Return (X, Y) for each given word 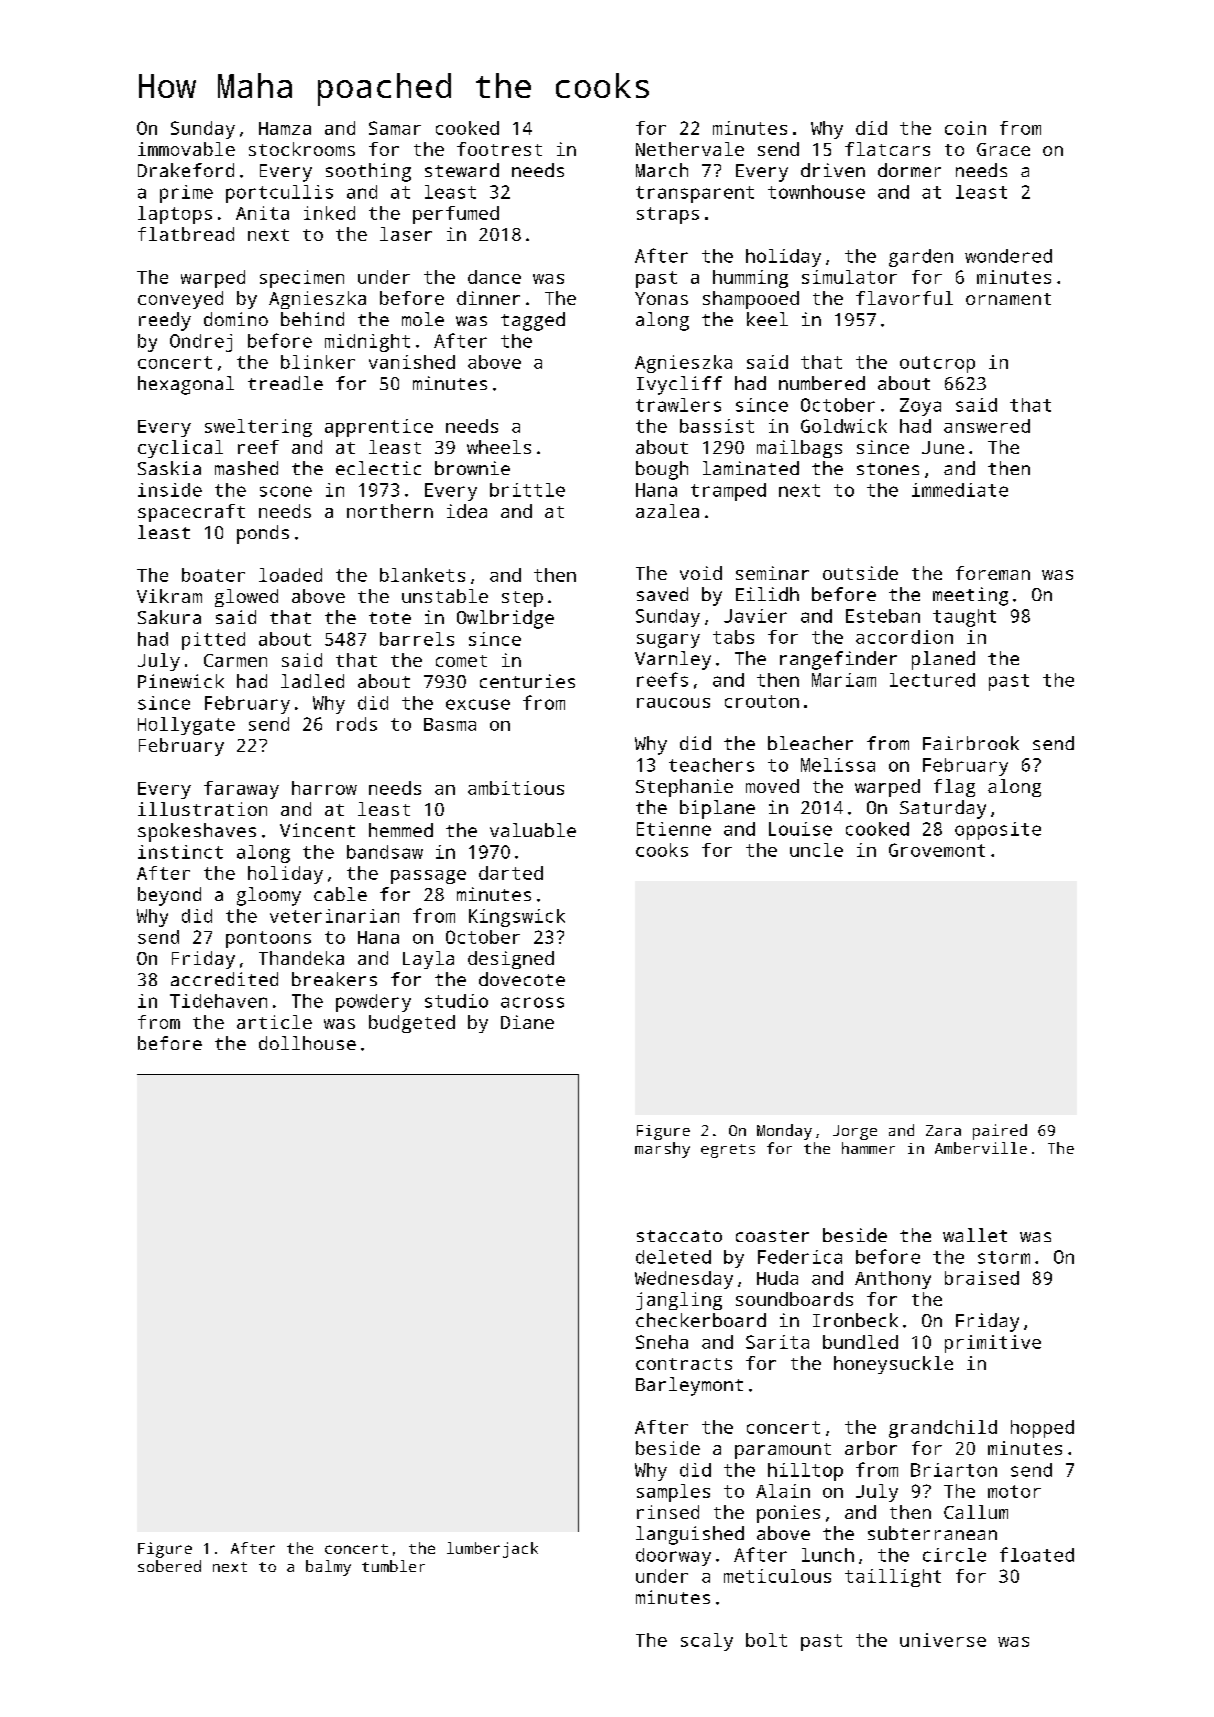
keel (767, 319)
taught (964, 618)
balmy (328, 1568)
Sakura (169, 617)
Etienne (674, 829)
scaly (707, 1642)
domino (236, 319)
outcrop (937, 364)
